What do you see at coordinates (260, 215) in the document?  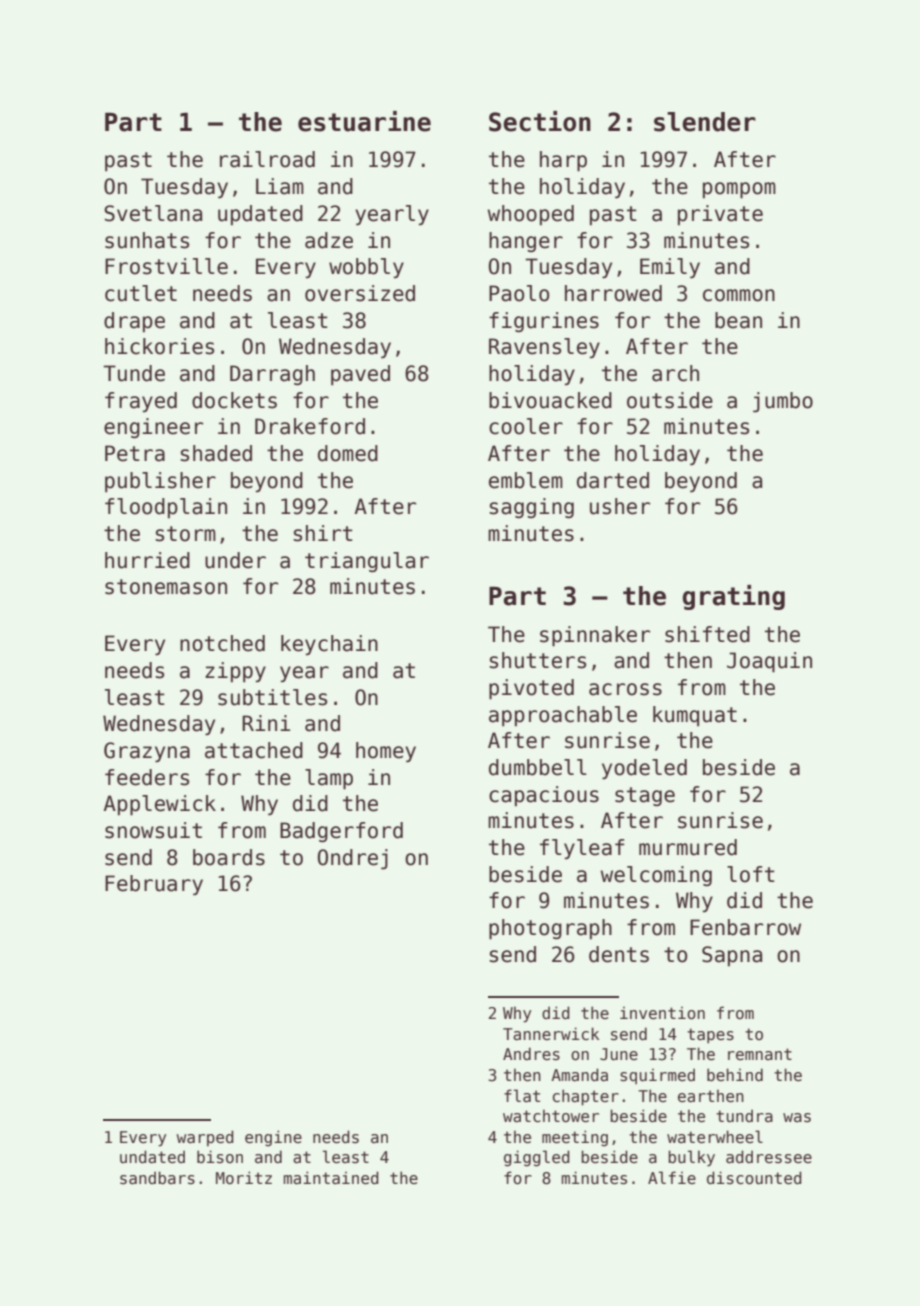 I see `updated` at bounding box center [260, 215].
